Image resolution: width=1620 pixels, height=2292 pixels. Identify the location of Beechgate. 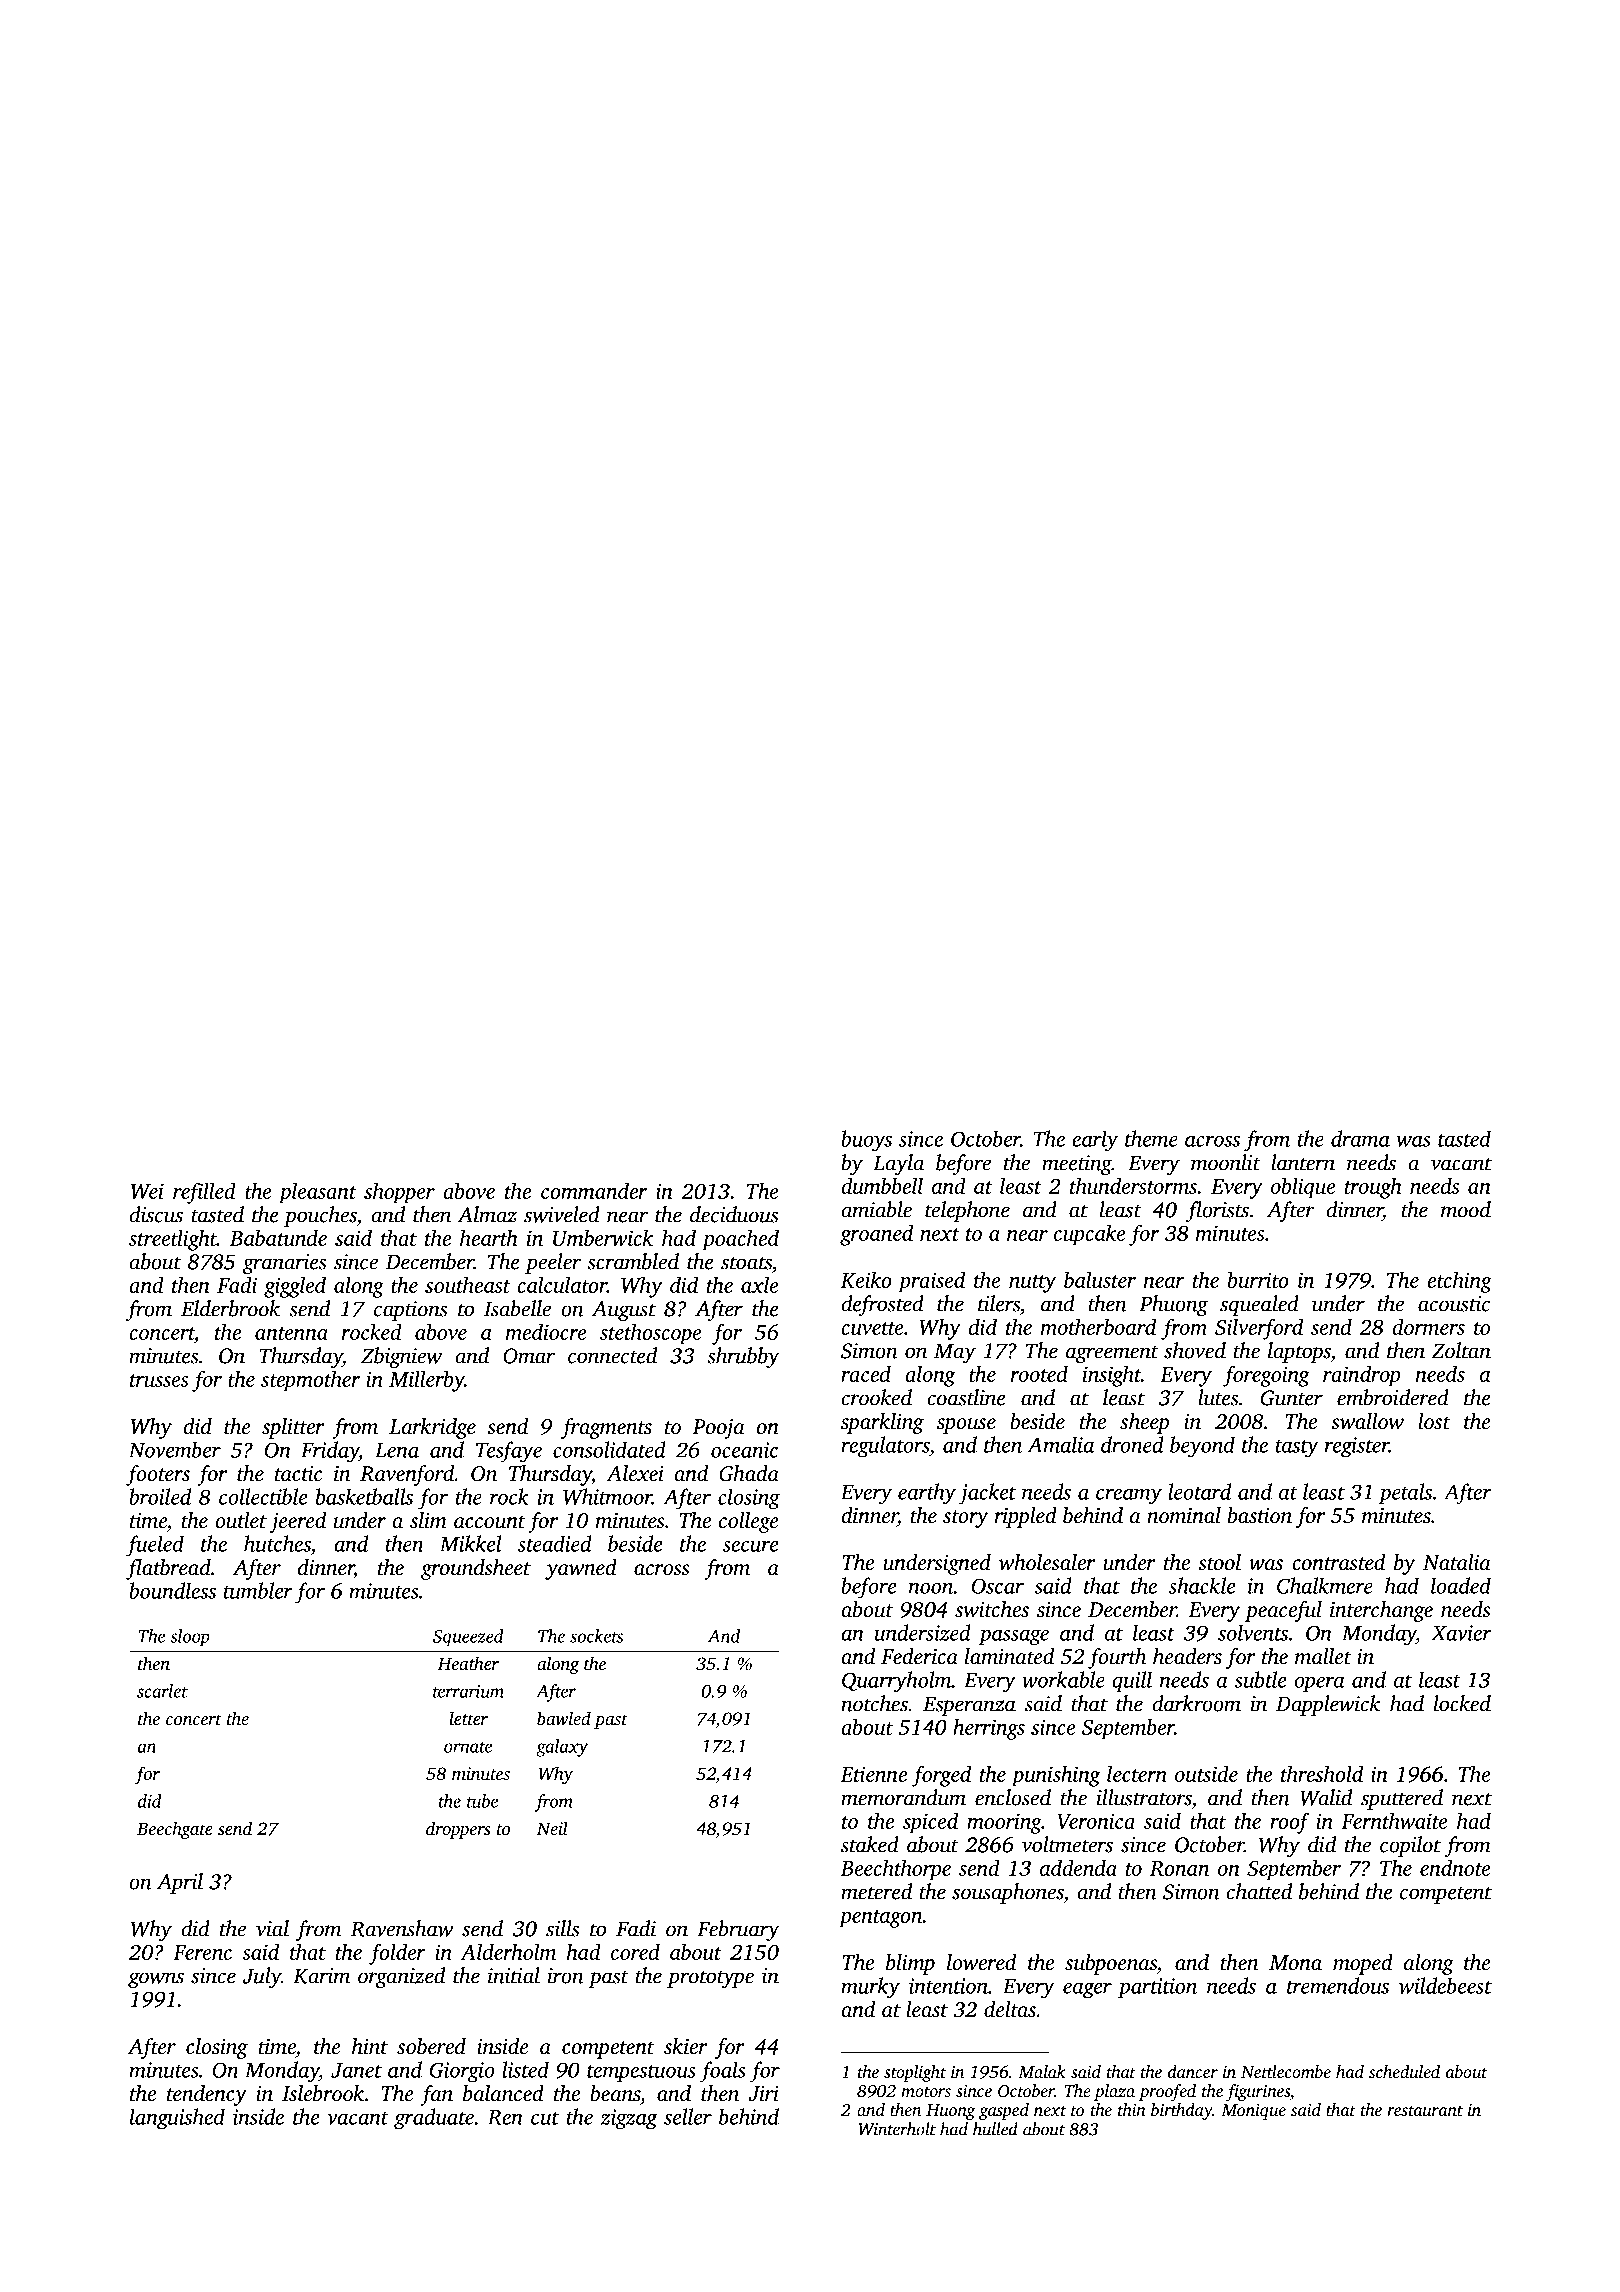
(175, 1830).
